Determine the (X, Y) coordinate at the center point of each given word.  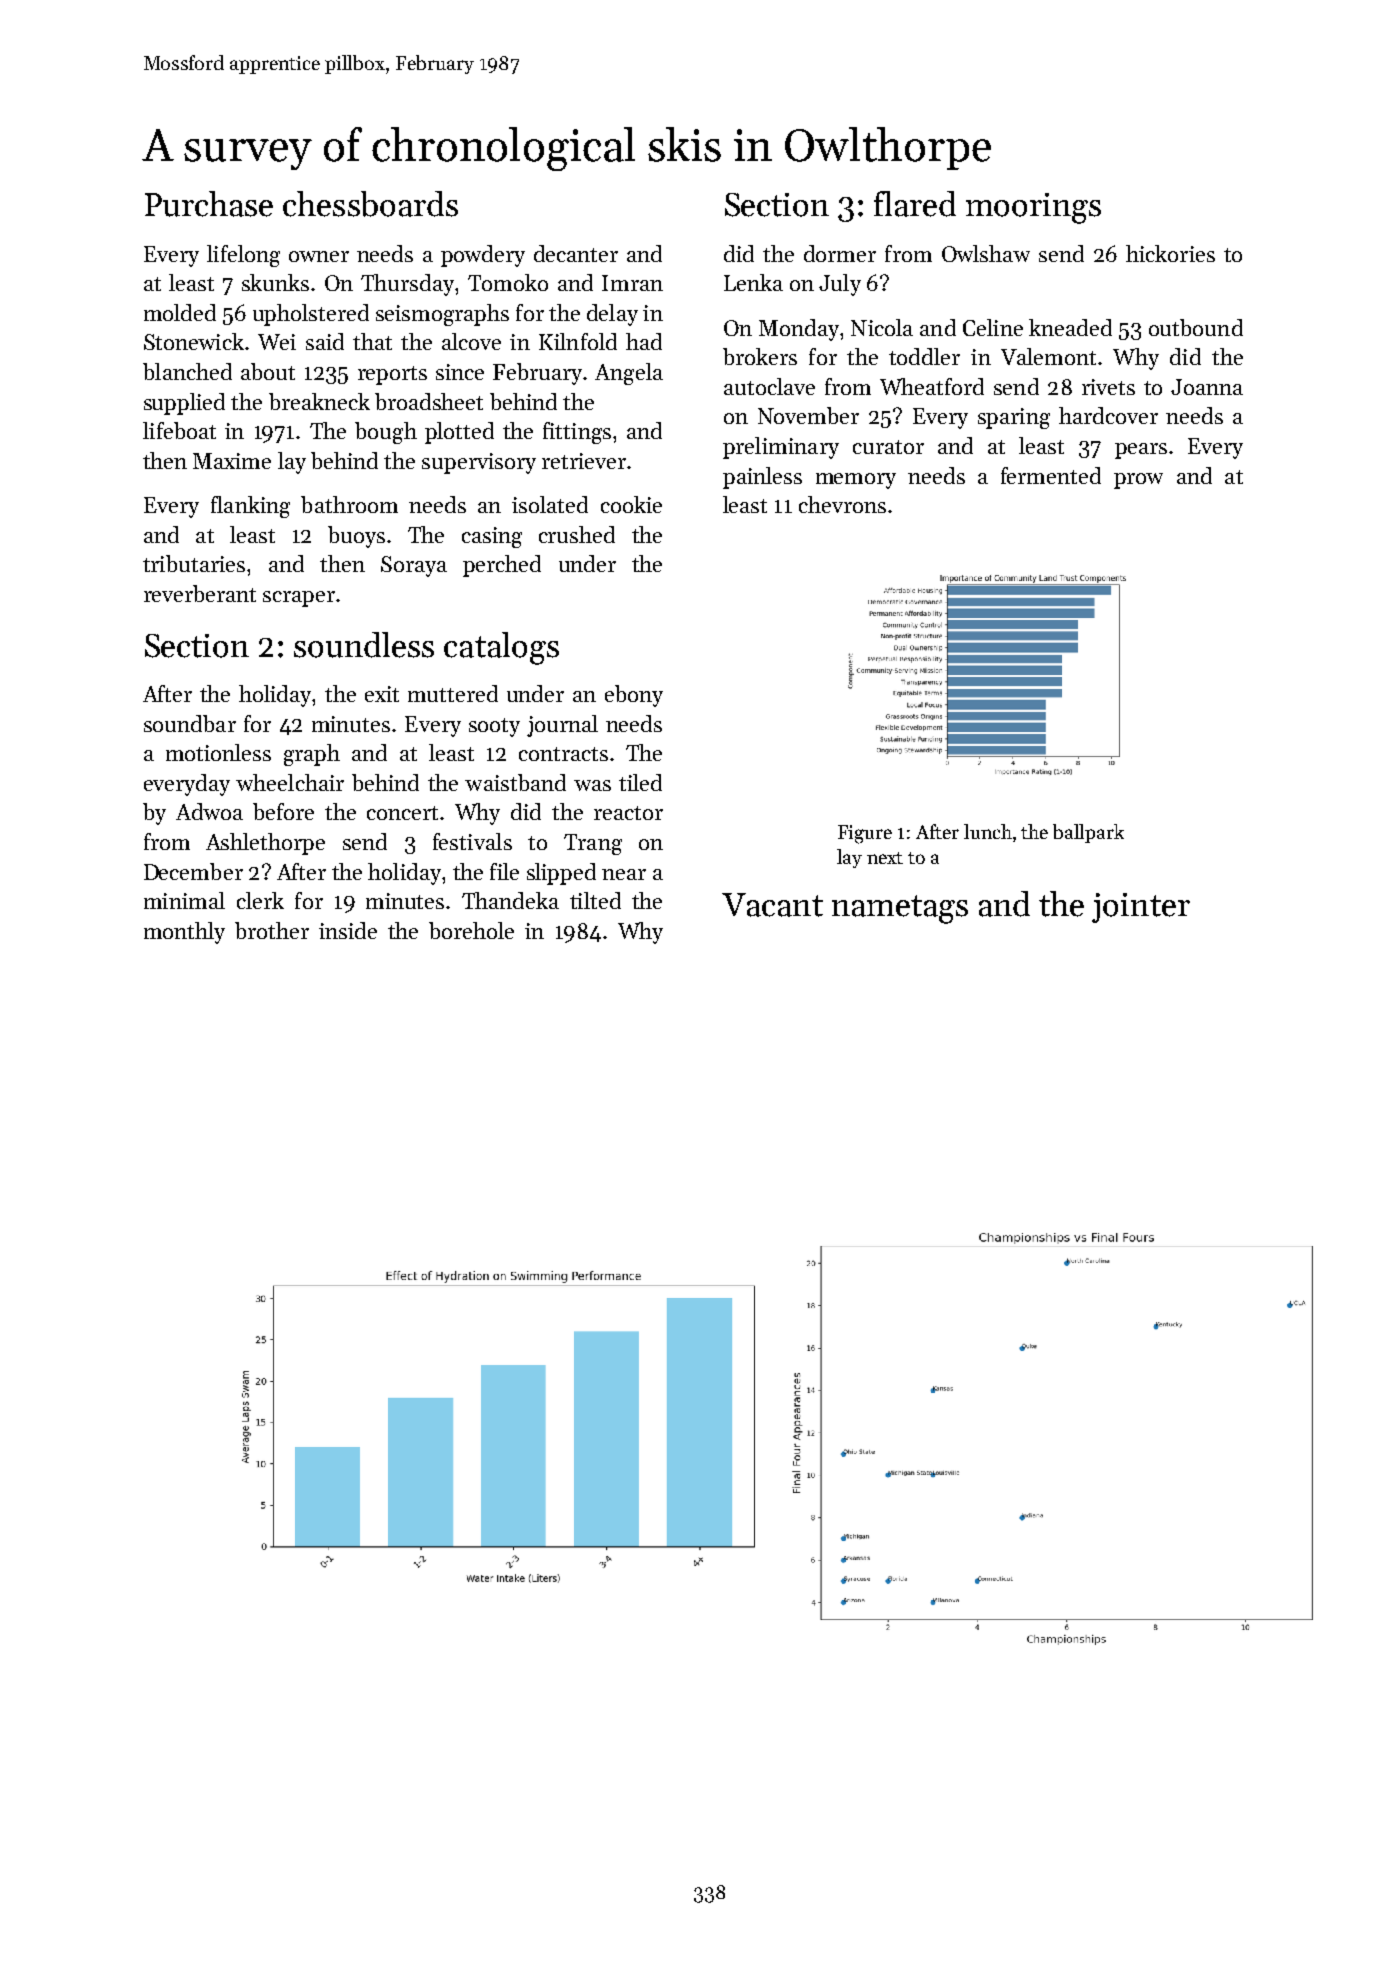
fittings (577, 433)
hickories (1170, 253)
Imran (632, 283)
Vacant (772, 905)
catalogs (501, 648)
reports (392, 375)
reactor (628, 813)
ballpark (1088, 833)
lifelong (243, 256)
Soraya (414, 566)
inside (348, 930)
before (283, 811)
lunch (988, 831)
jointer (1141, 908)
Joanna (1207, 387)
